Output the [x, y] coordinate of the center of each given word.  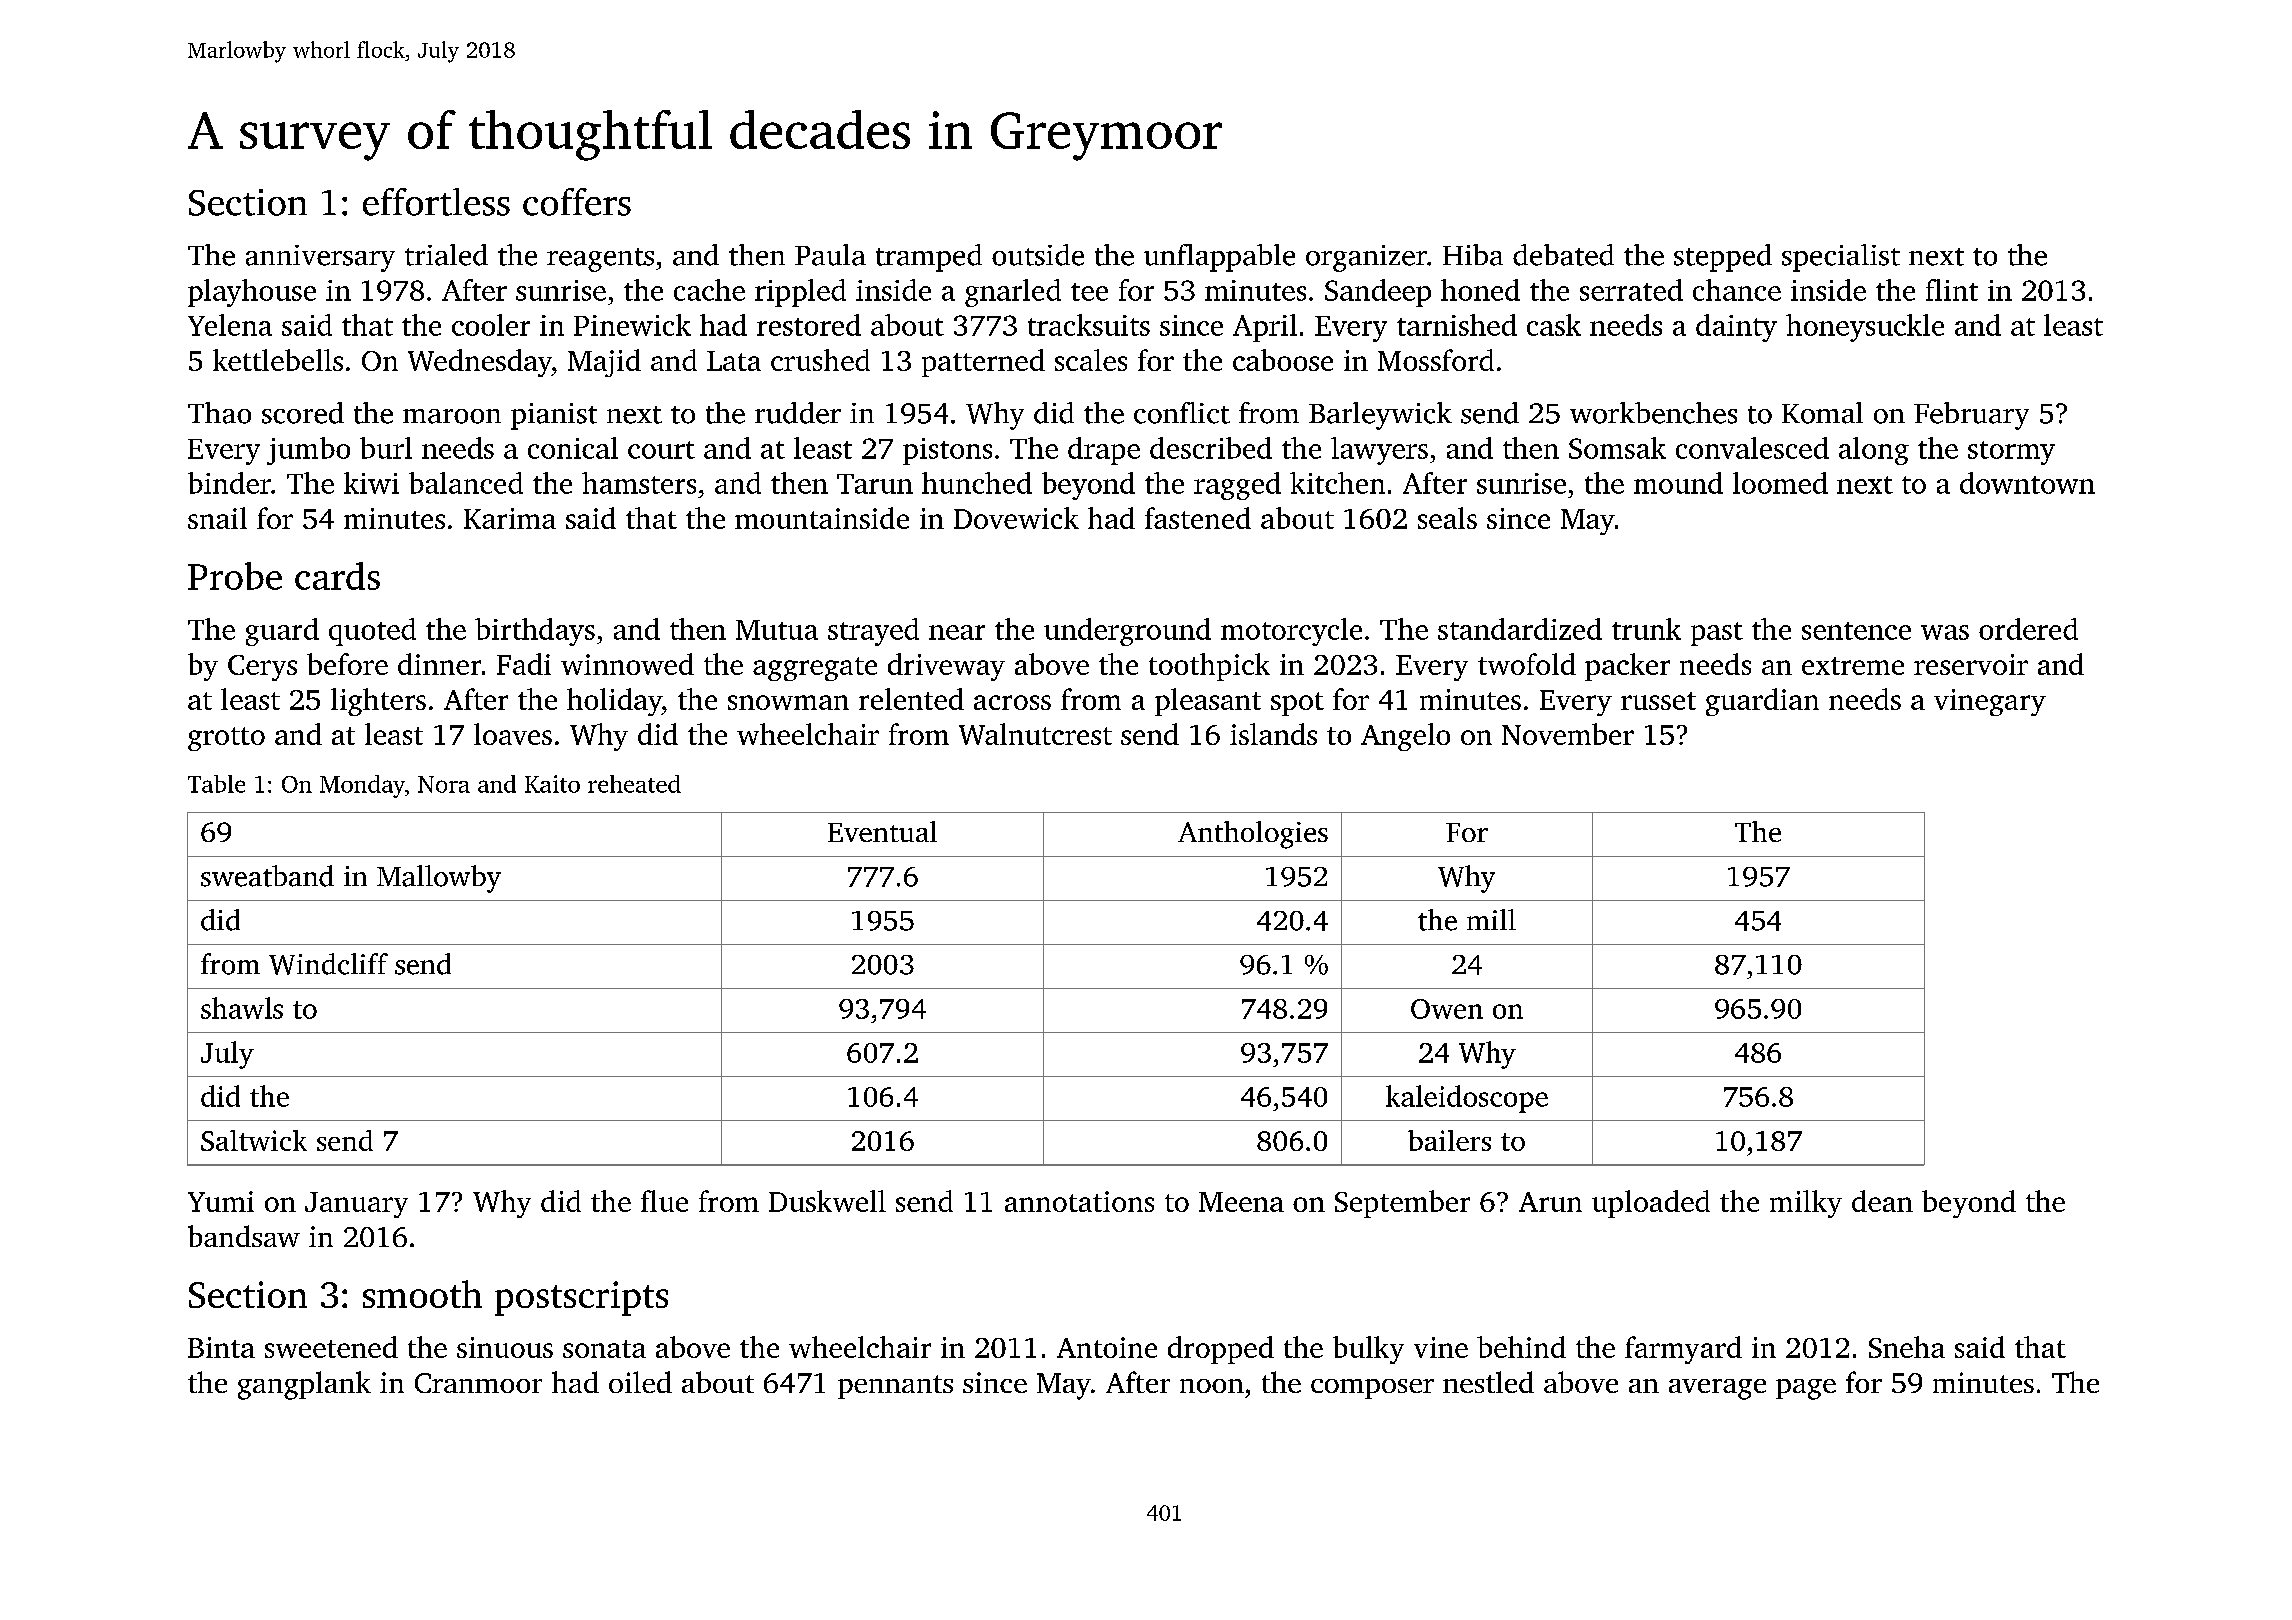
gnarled [1013, 293]
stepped [1723, 258]
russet [1658, 701]
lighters [378, 702]
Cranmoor [478, 1383]
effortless [436, 202]
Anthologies [1253, 835]
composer [1372, 1389]
